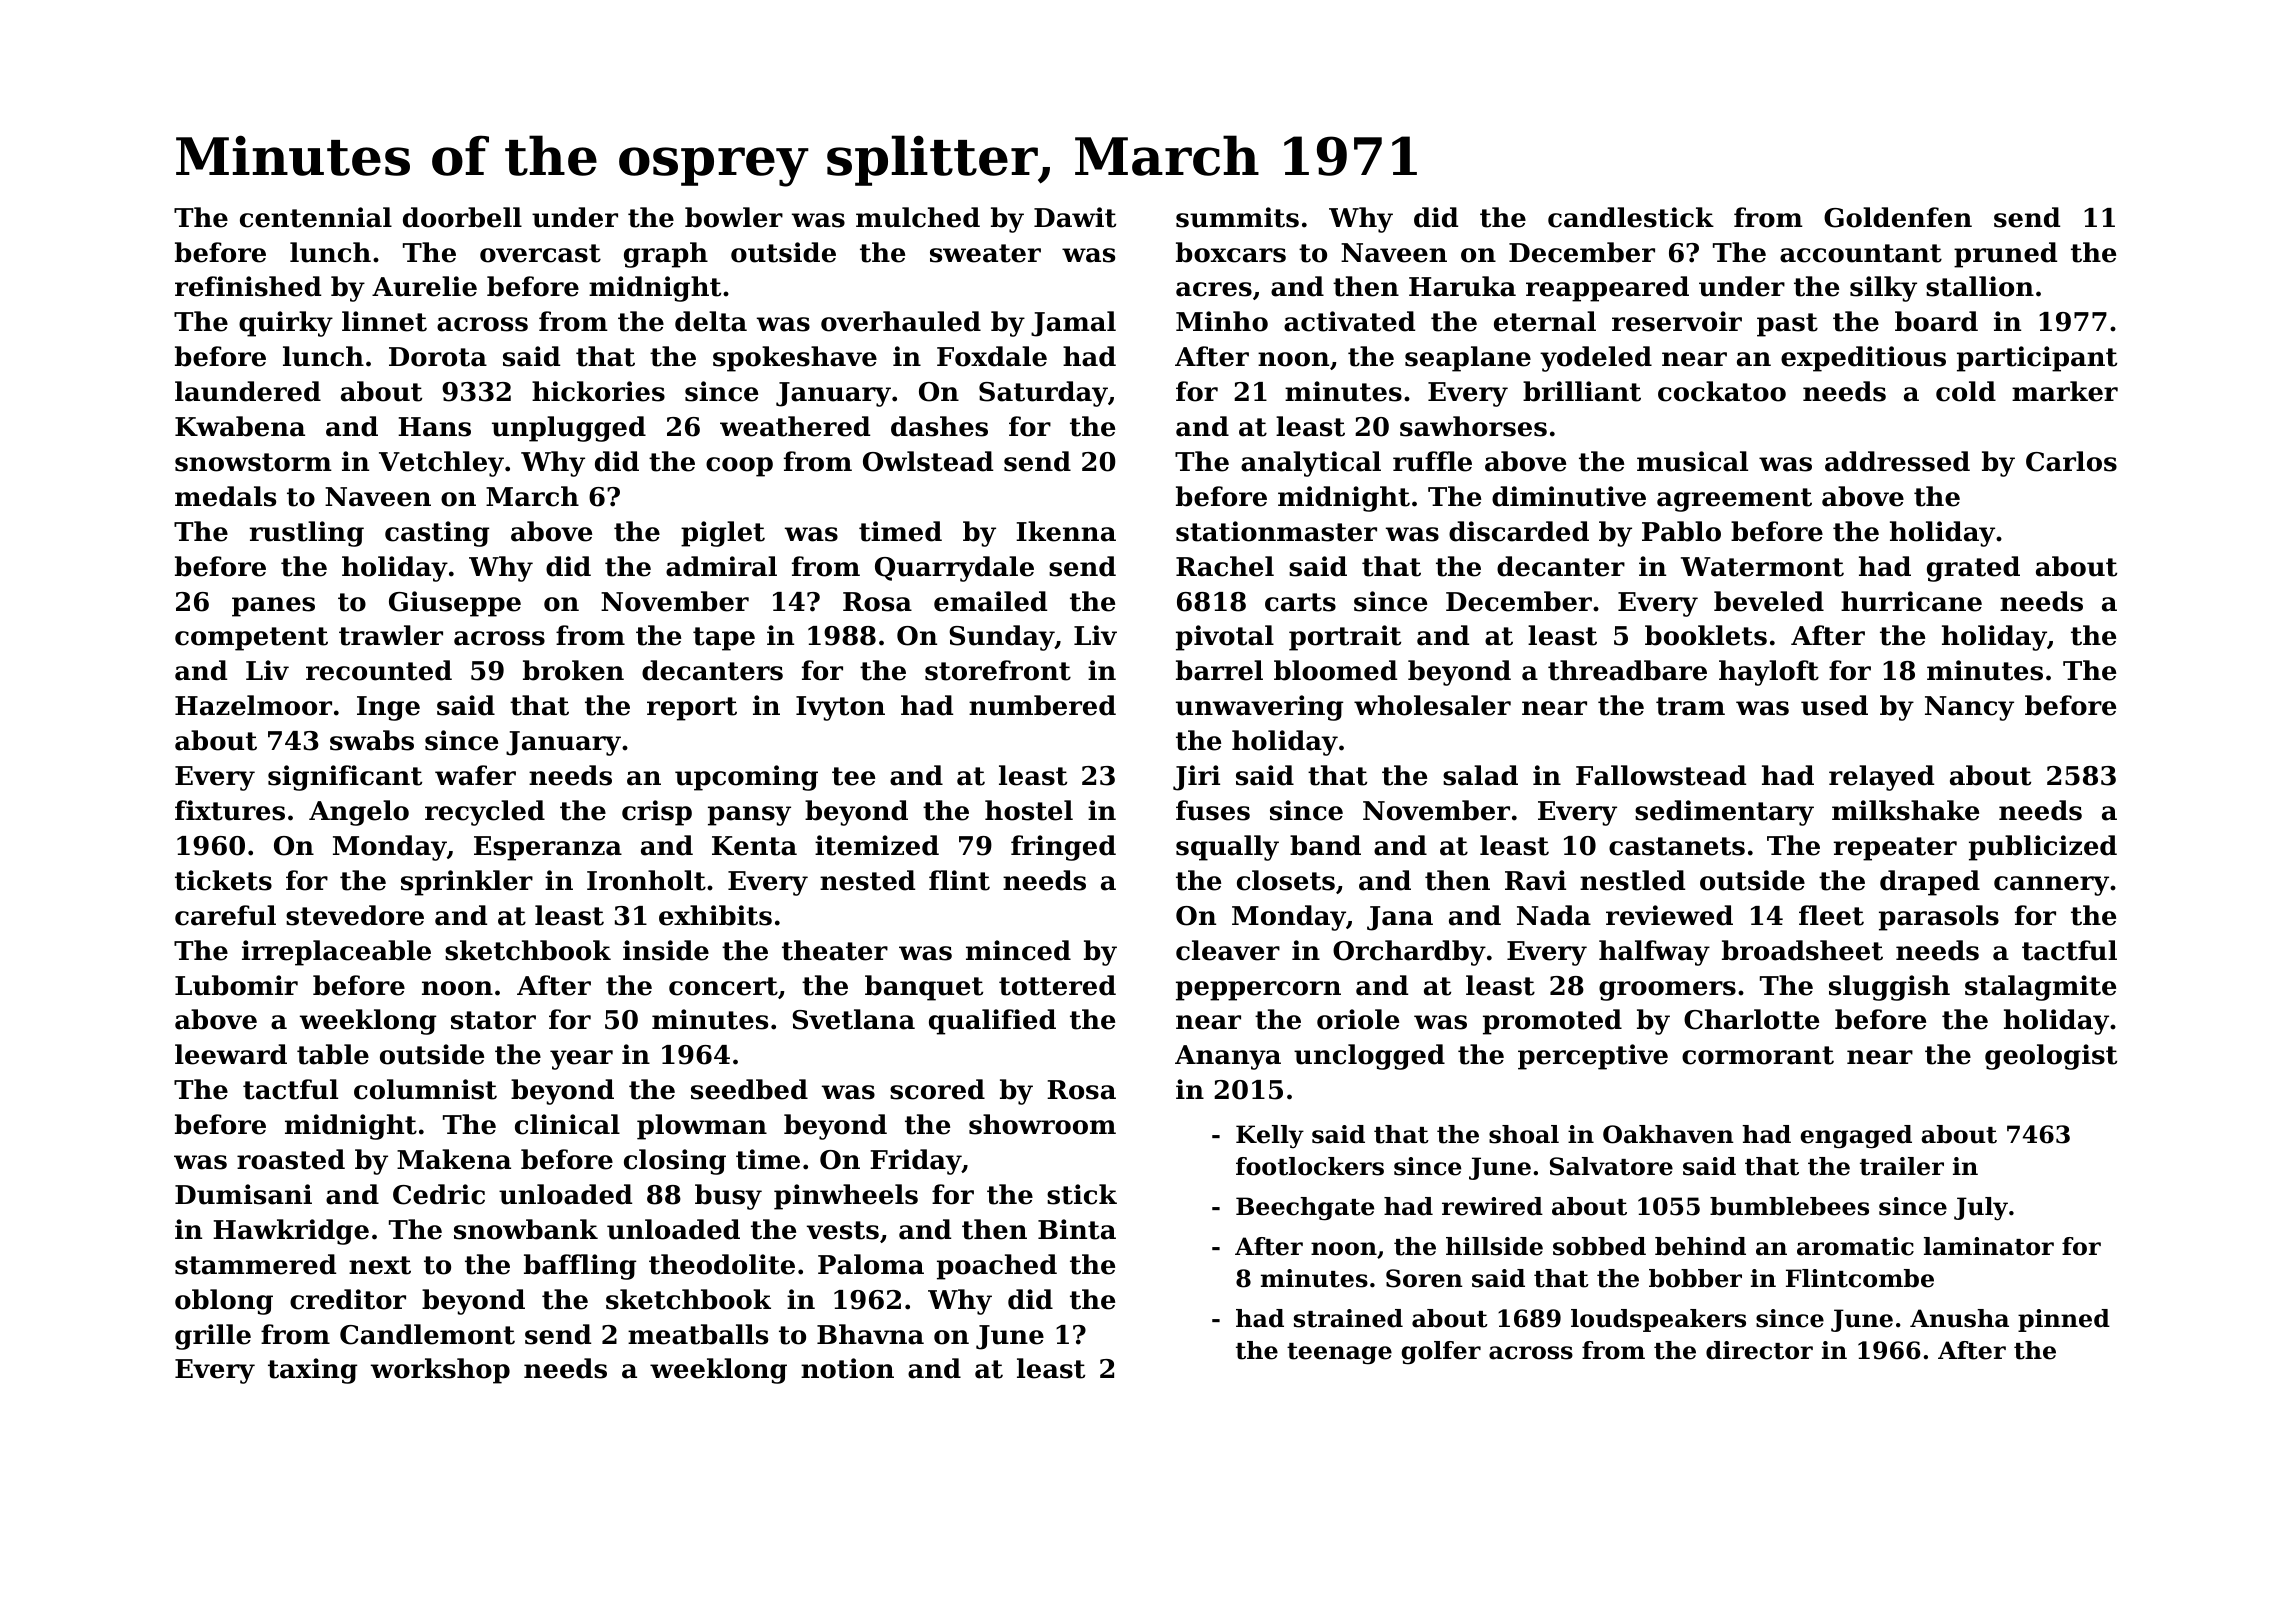 The width and height of the image is (2292, 1620). Describe the element at coordinates (1905, 810) in the image. I see `milkshake` at that location.
